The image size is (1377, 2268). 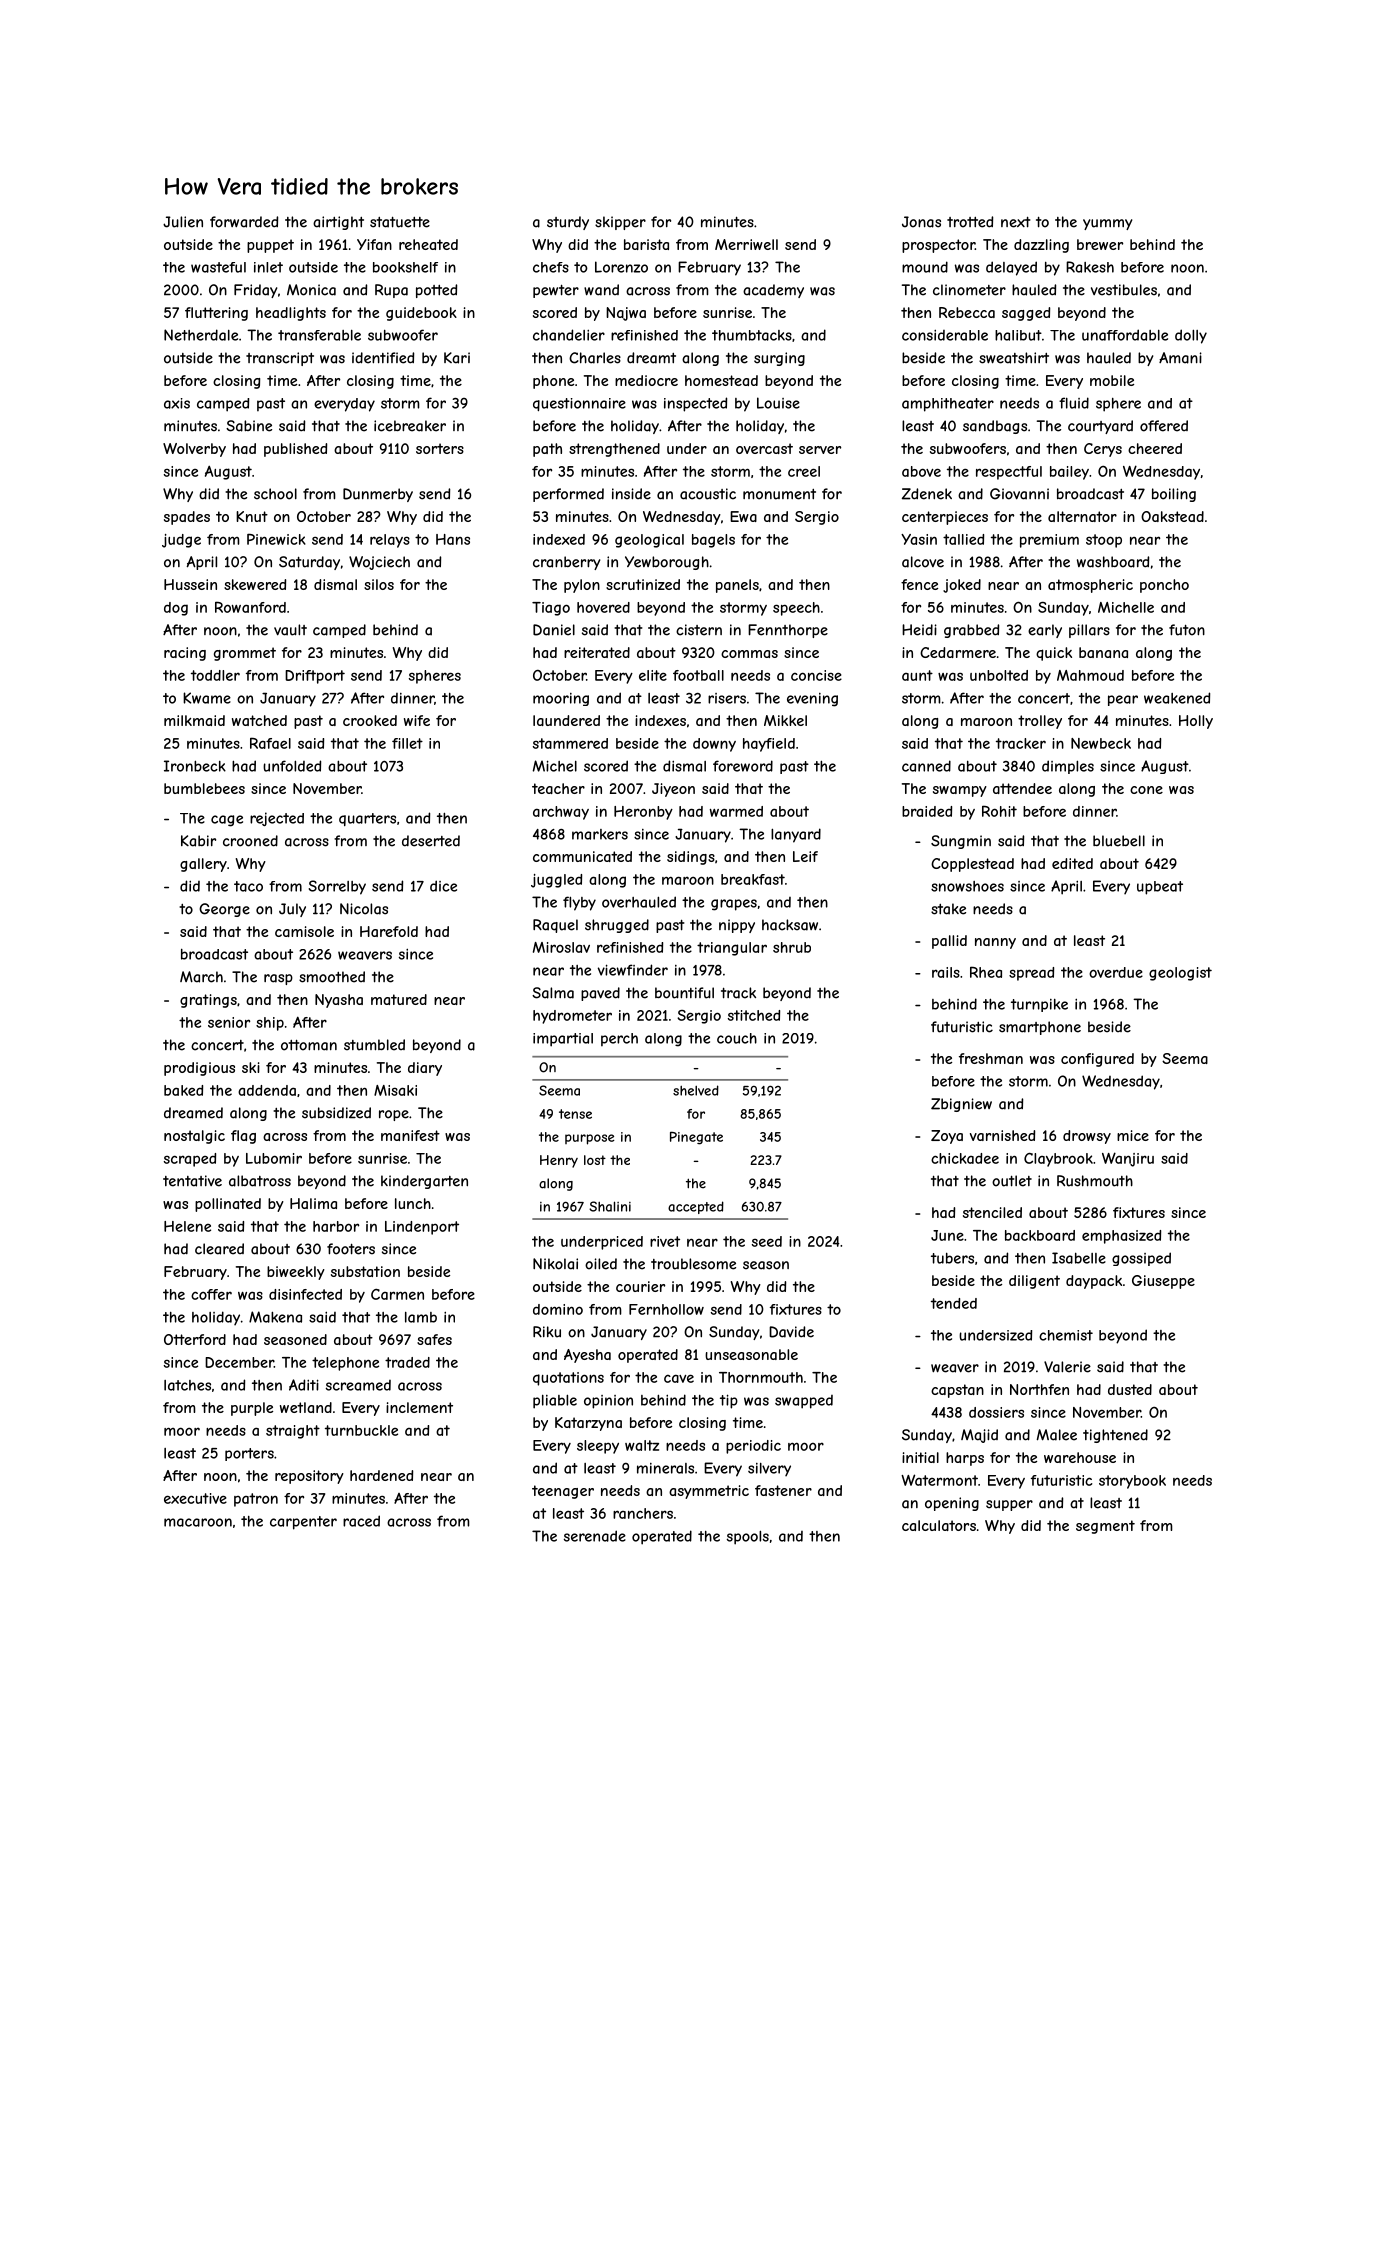 What do you see at coordinates (407, 743) in the page?
I see `fillet` at bounding box center [407, 743].
